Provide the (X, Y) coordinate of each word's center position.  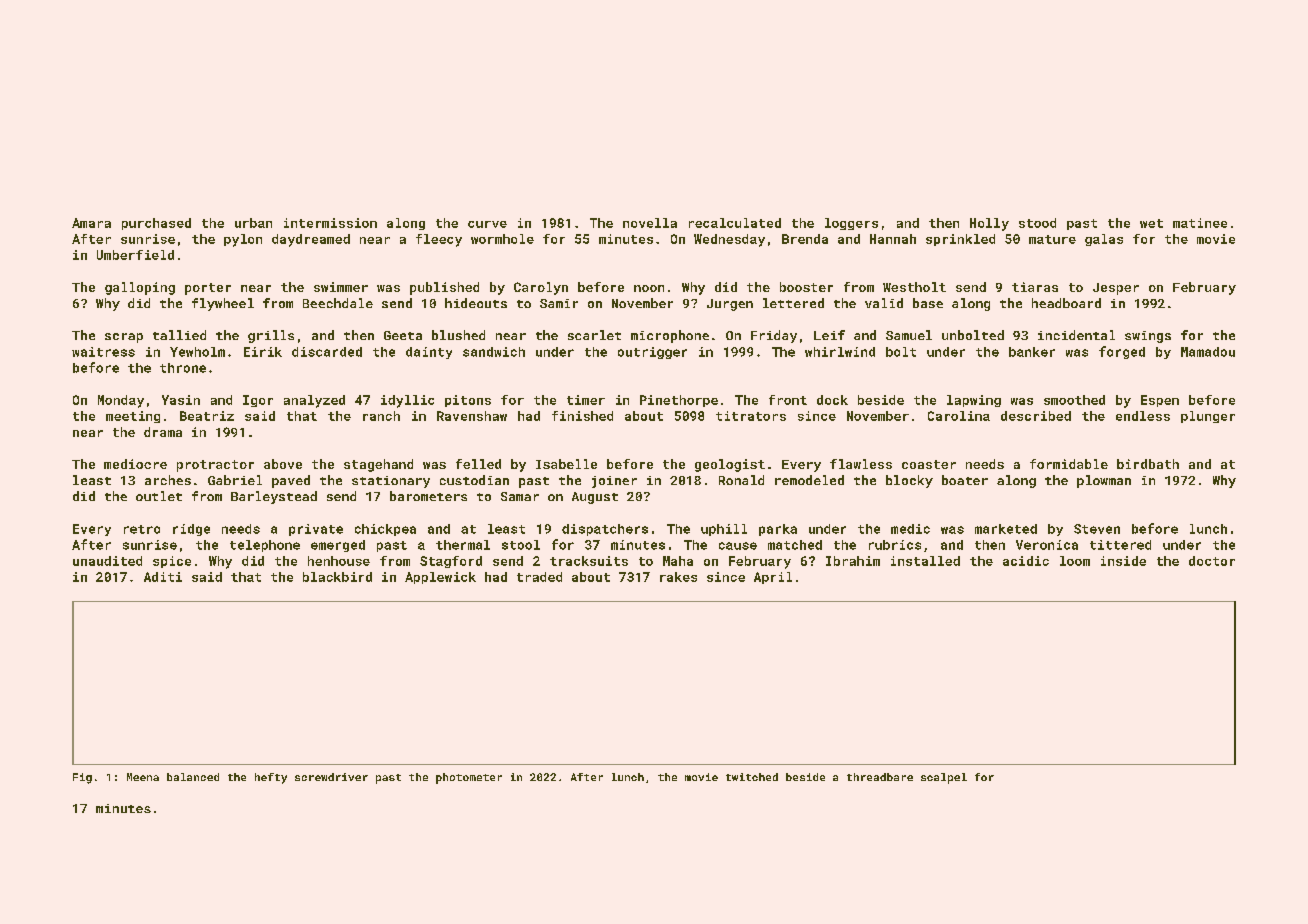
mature (1052, 239)
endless (1143, 416)
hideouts (476, 303)
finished (582, 416)
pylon (243, 240)
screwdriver (331, 777)
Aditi (163, 577)
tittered (1120, 545)
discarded (327, 352)
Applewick (440, 578)
